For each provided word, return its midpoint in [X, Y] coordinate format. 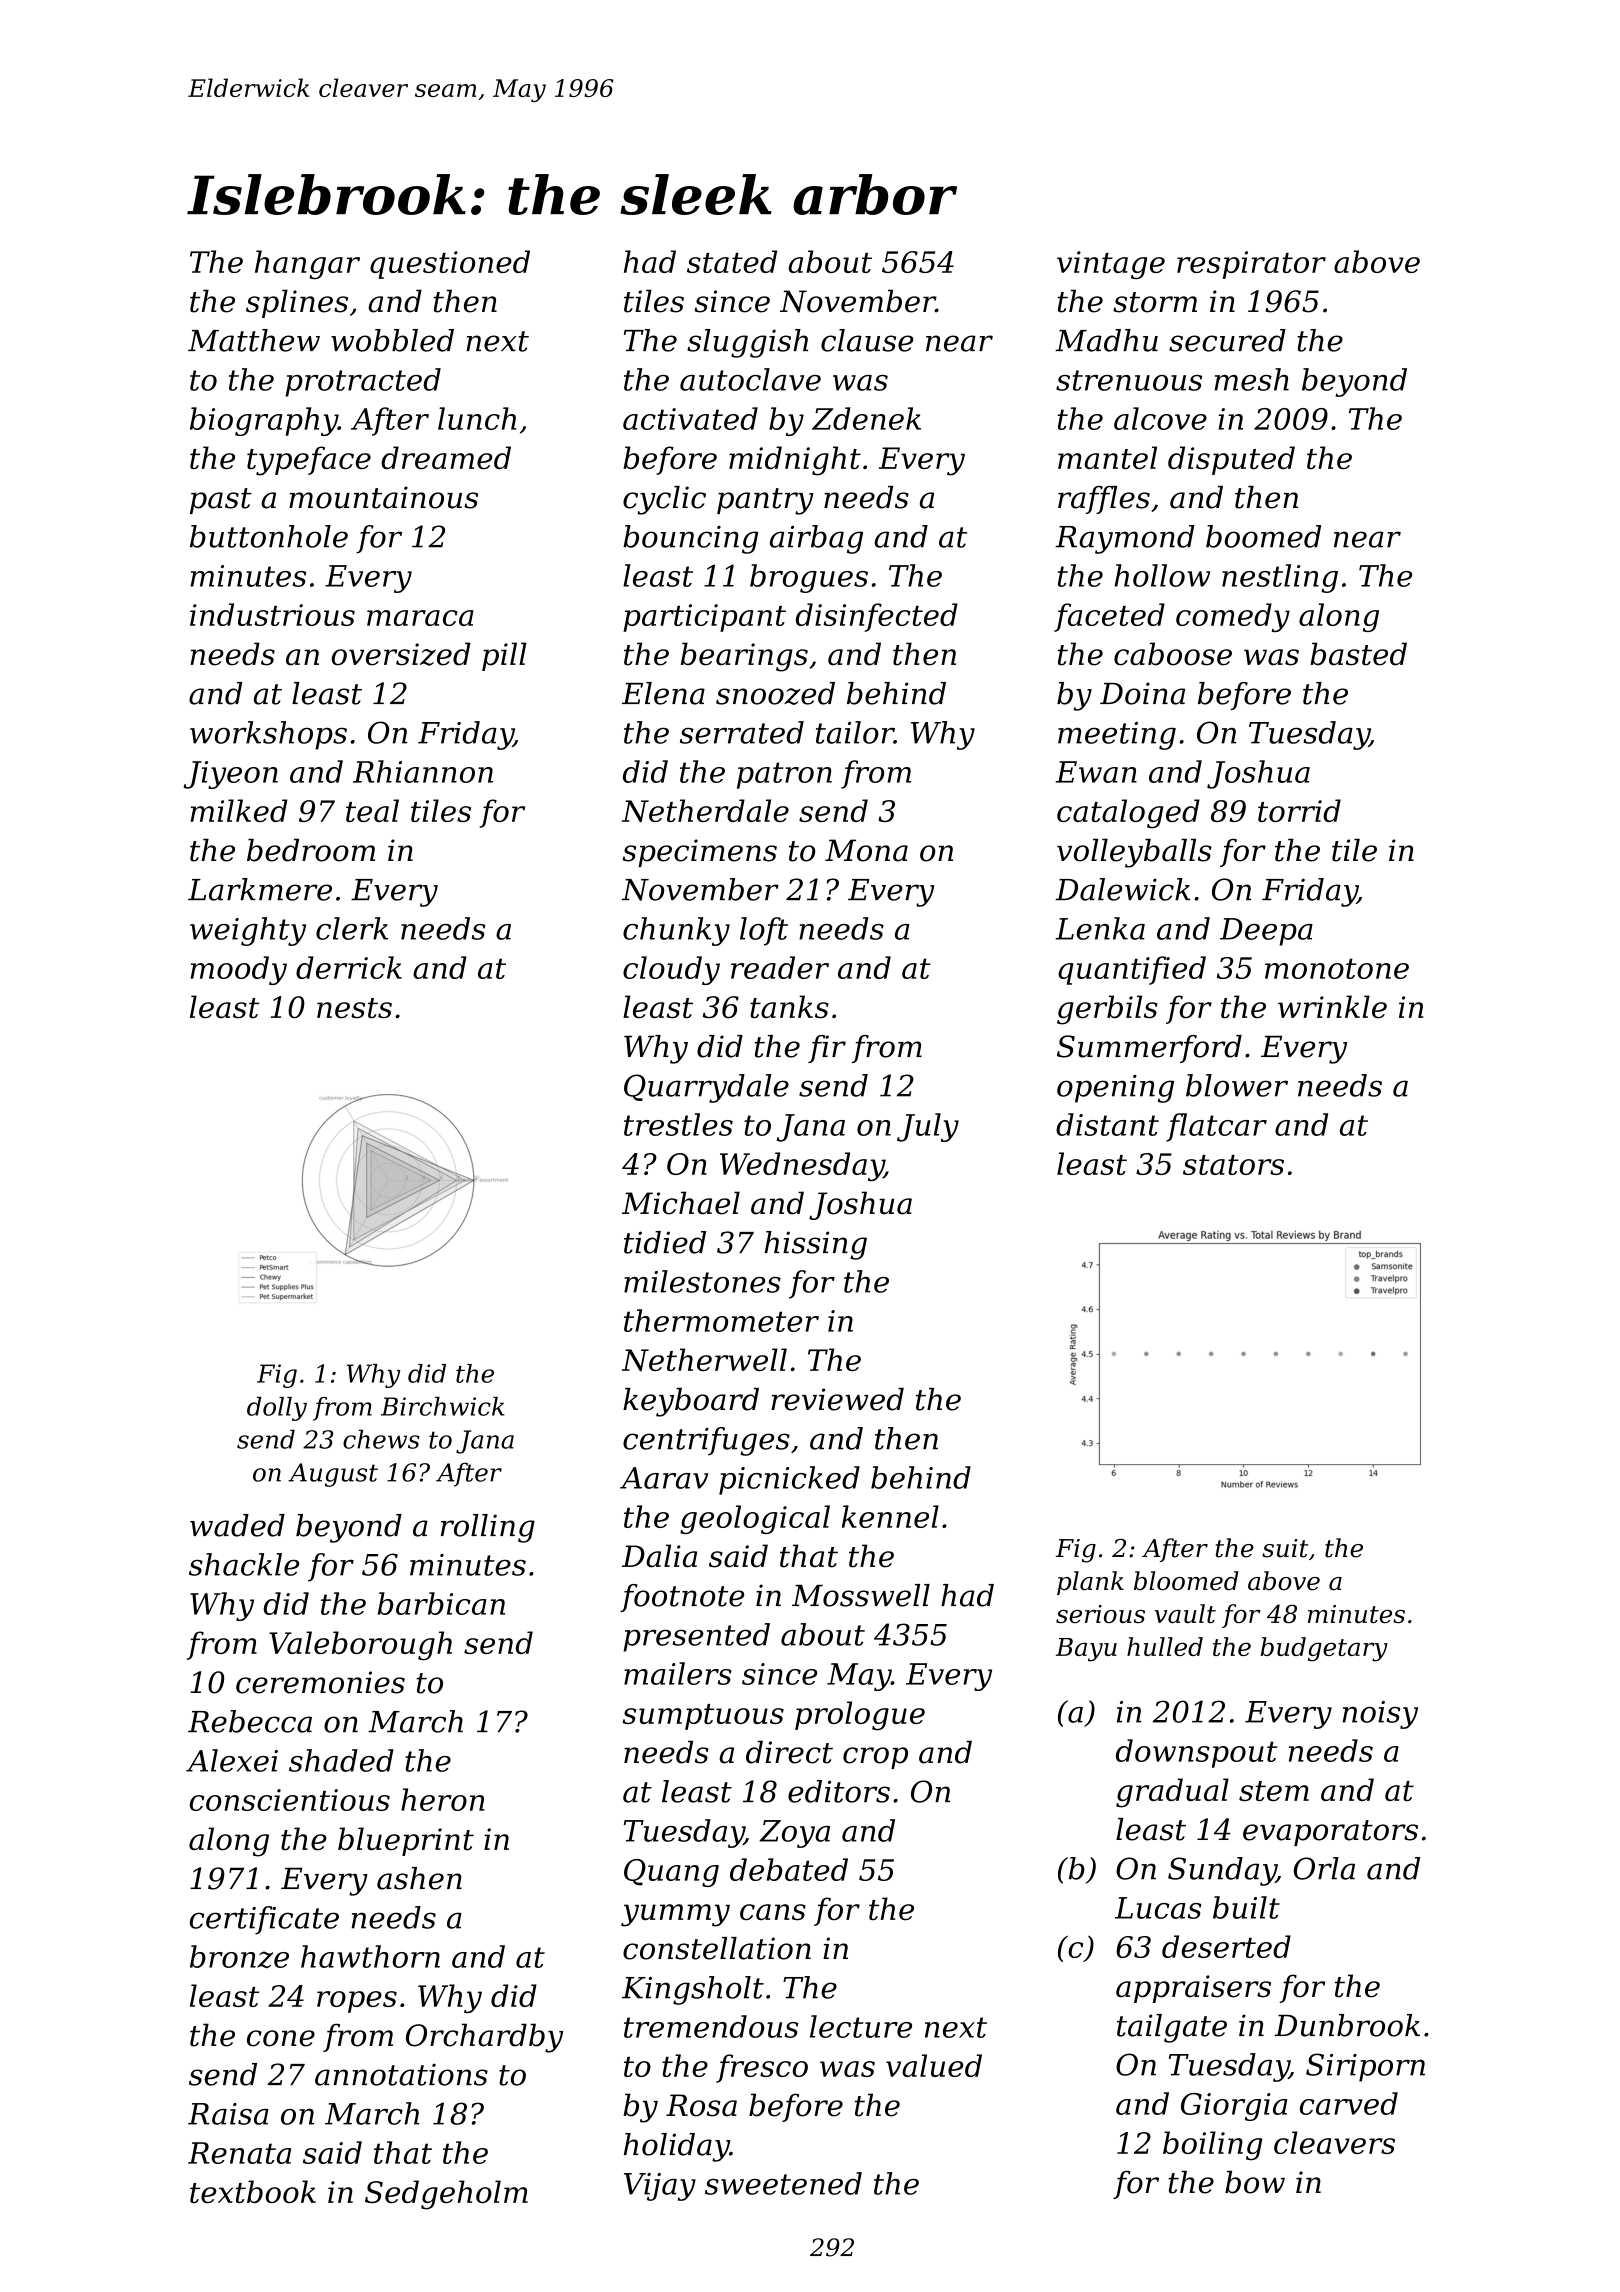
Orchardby [484, 2038]
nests [354, 1008]
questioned [450, 264]
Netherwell [704, 1359]
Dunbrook [1347, 2025]
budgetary [1324, 1649]
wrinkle [1332, 1007]
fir [827, 1049]
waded [237, 1525]
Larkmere [260, 889]
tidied [665, 1242]
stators [1233, 1165]
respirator [1251, 265]
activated [690, 418]
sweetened [783, 2183]
